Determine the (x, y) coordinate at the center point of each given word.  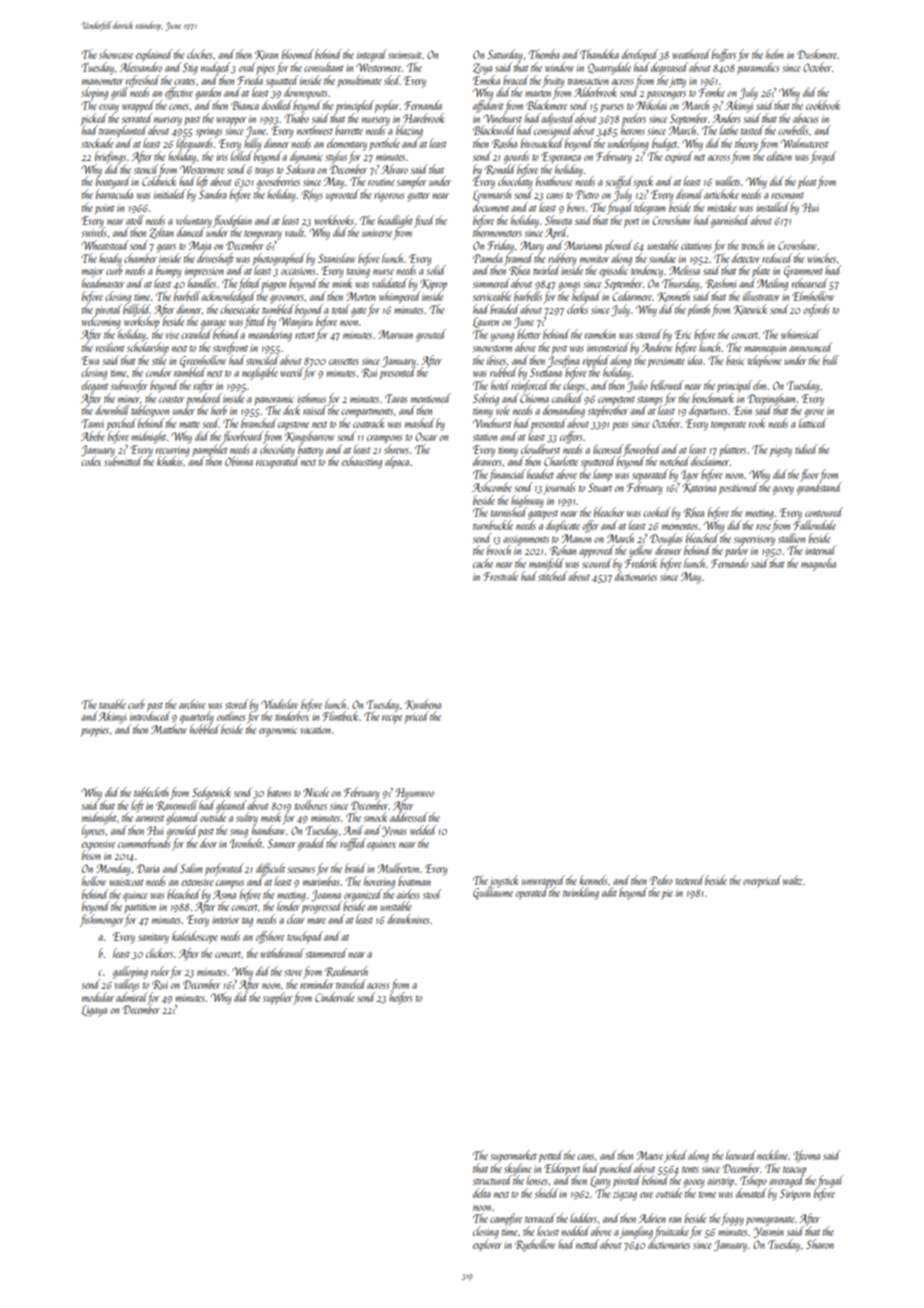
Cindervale (334, 997)
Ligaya (94, 1011)
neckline (773, 1155)
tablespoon (151, 412)
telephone (764, 361)
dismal (689, 194)
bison (91, 855)
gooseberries (278, 182)
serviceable (492, 296)
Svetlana (547, 372)
